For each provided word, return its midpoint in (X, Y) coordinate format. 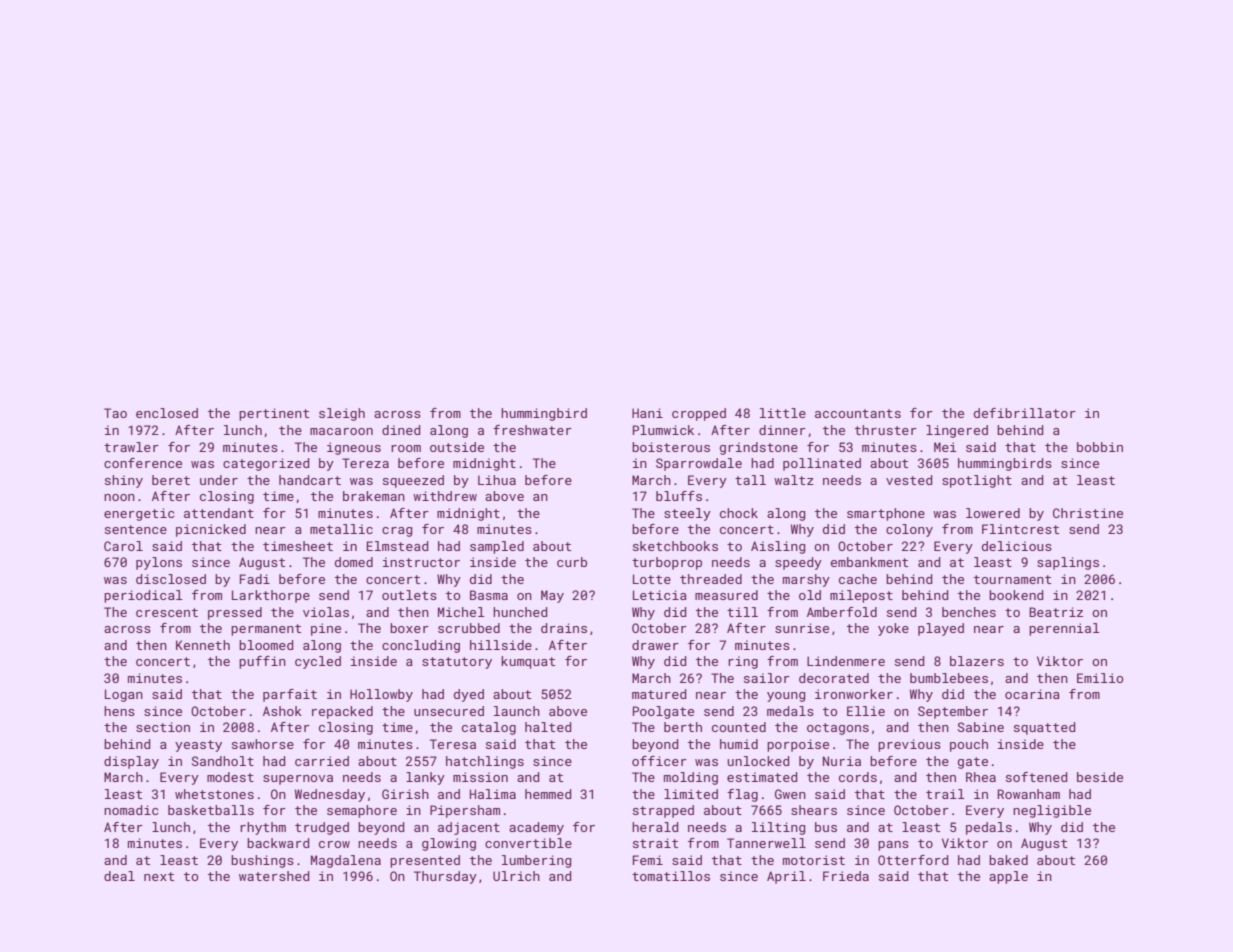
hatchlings (485, 762)
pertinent (274, 414)
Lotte (652, 579)
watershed (274, 876)
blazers (977, 661)
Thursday (445, 877)
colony (909, 530)
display (131, 762)
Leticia (660, 595)
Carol (123, 546)
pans (893, 846)
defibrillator (1025, 413)
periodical (143, 596)
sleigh (342, 414)
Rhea (981, 777)
